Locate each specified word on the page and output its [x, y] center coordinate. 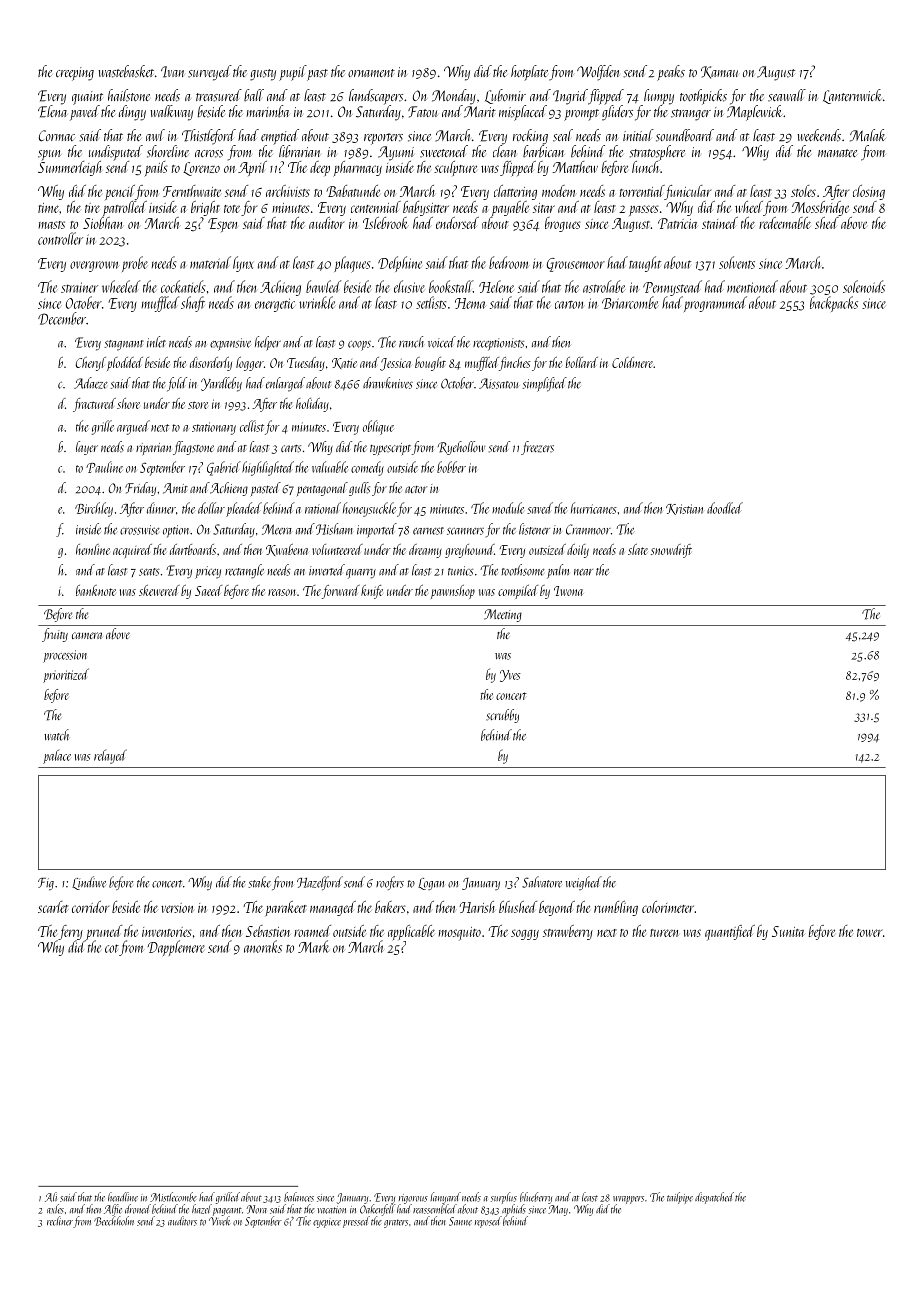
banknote [96, 590]
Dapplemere [176, 948]
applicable [411, 933]
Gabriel [224, 468]
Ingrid [570, 97]
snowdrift [671, 551]
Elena [52, 111]
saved [540, 508]
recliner [60, 1221]
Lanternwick [852, 96]
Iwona [568, 591]
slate [638, 549]
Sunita [788, 931]
